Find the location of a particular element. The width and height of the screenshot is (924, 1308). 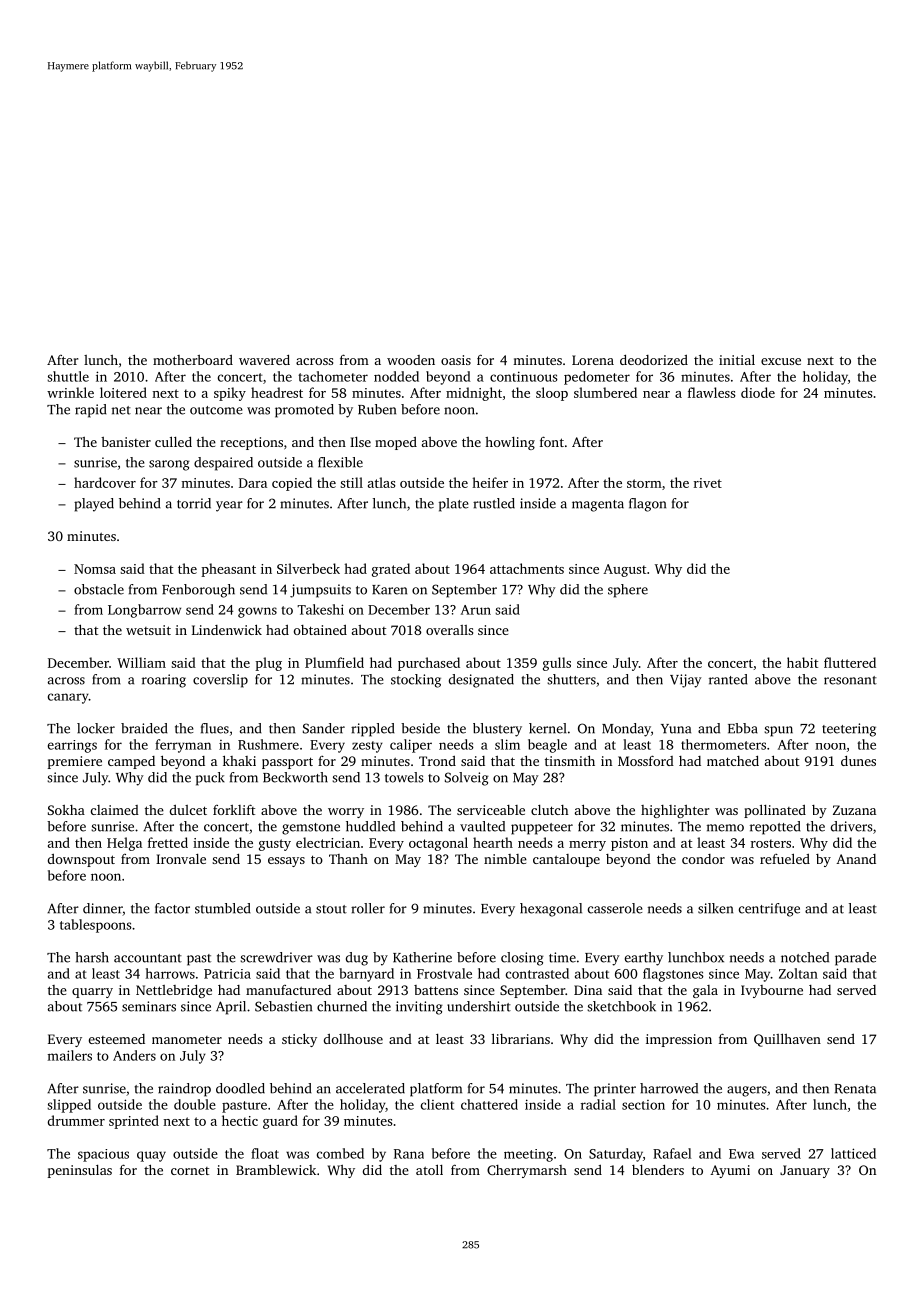

cornet is located at coordinates (190, 1171).
